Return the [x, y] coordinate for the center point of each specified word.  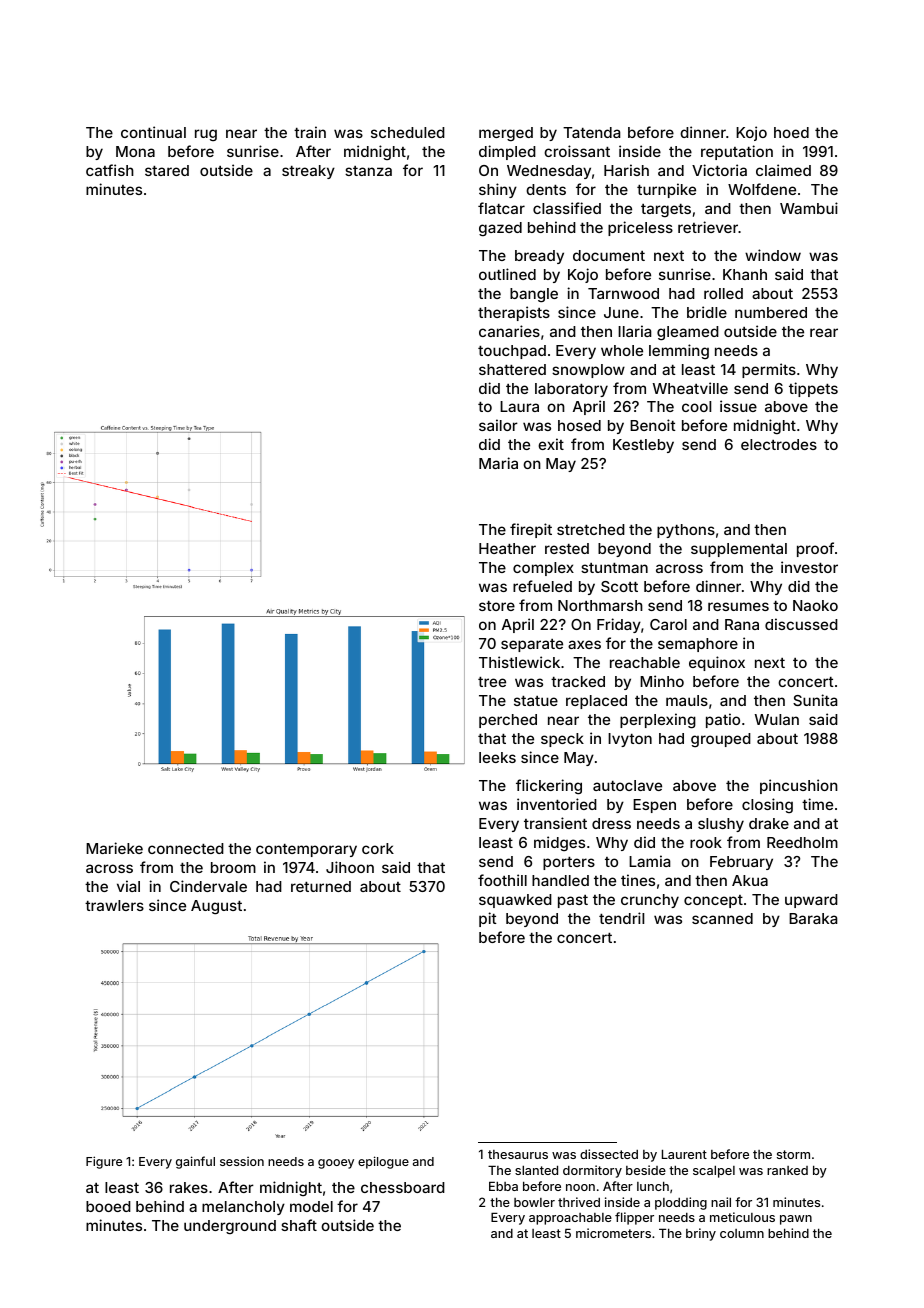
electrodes [779, 444]
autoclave [627, 785]
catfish [110, 170]
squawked [515, 901]
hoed [791, 132]
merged [506, 134]
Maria [498, 463]
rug [206, 135]
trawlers [114, 905]
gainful [195, 1162]
